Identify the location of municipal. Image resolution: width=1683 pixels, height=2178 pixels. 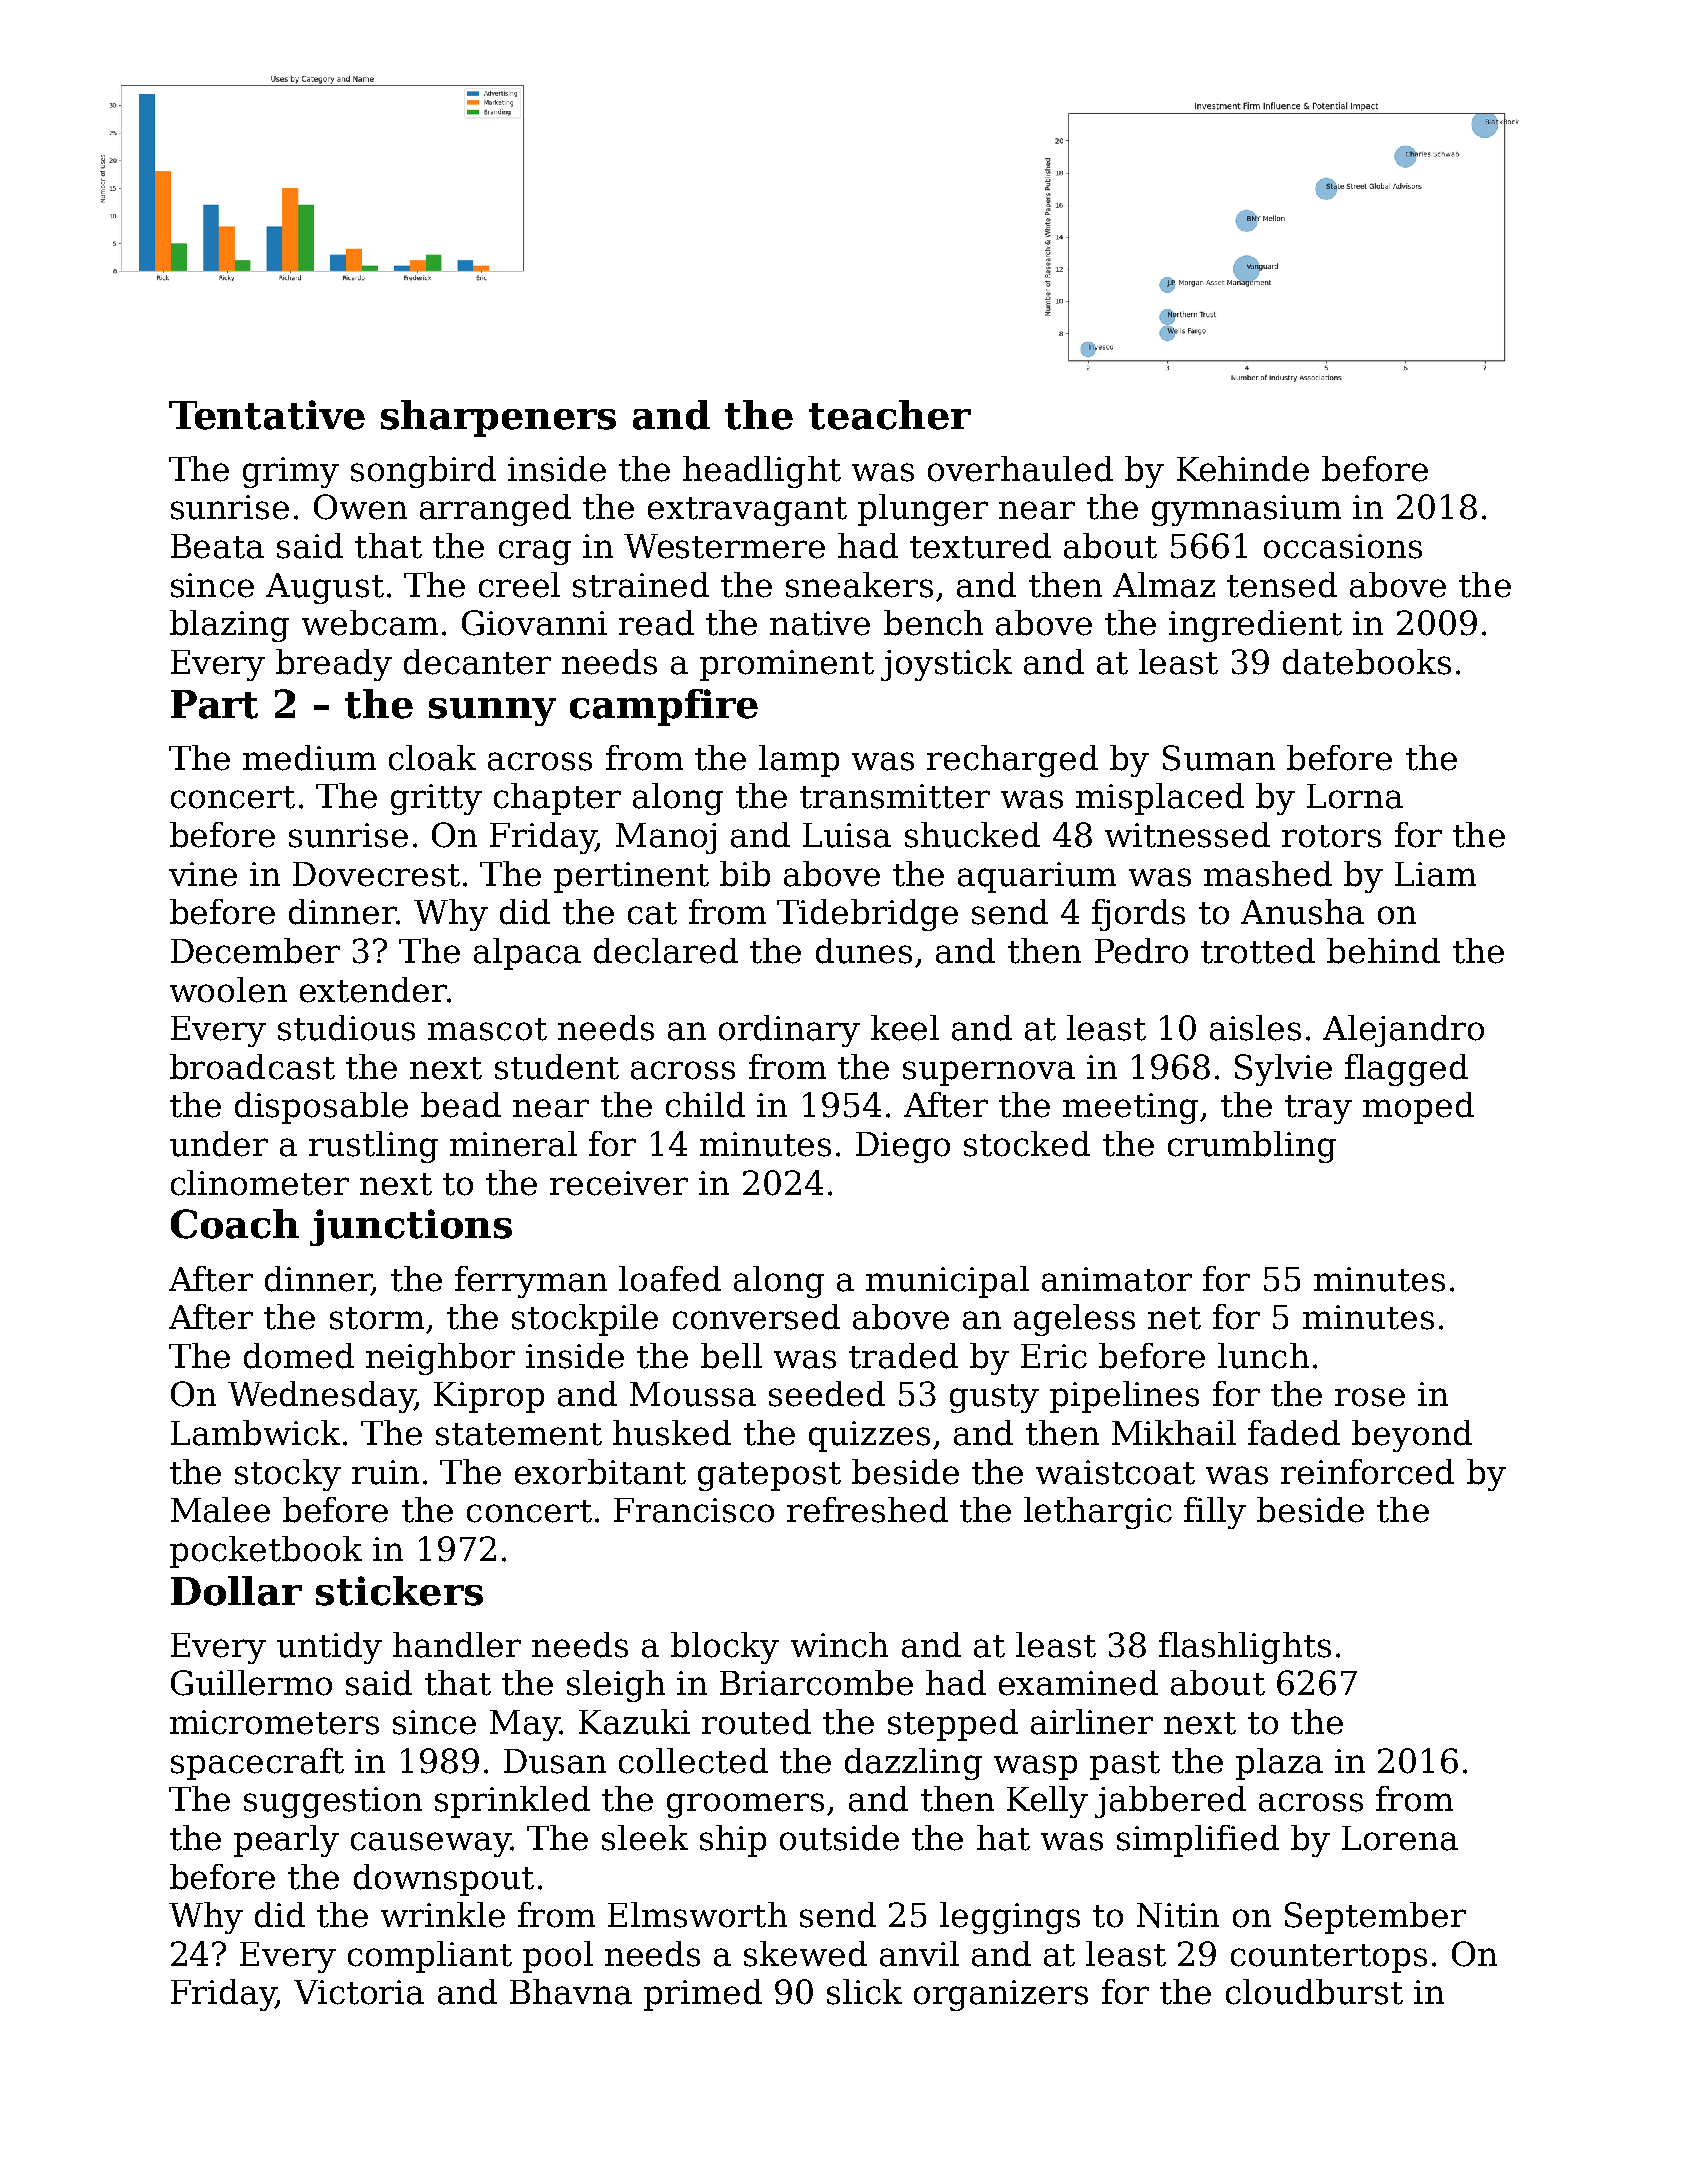
(947, 1282).
